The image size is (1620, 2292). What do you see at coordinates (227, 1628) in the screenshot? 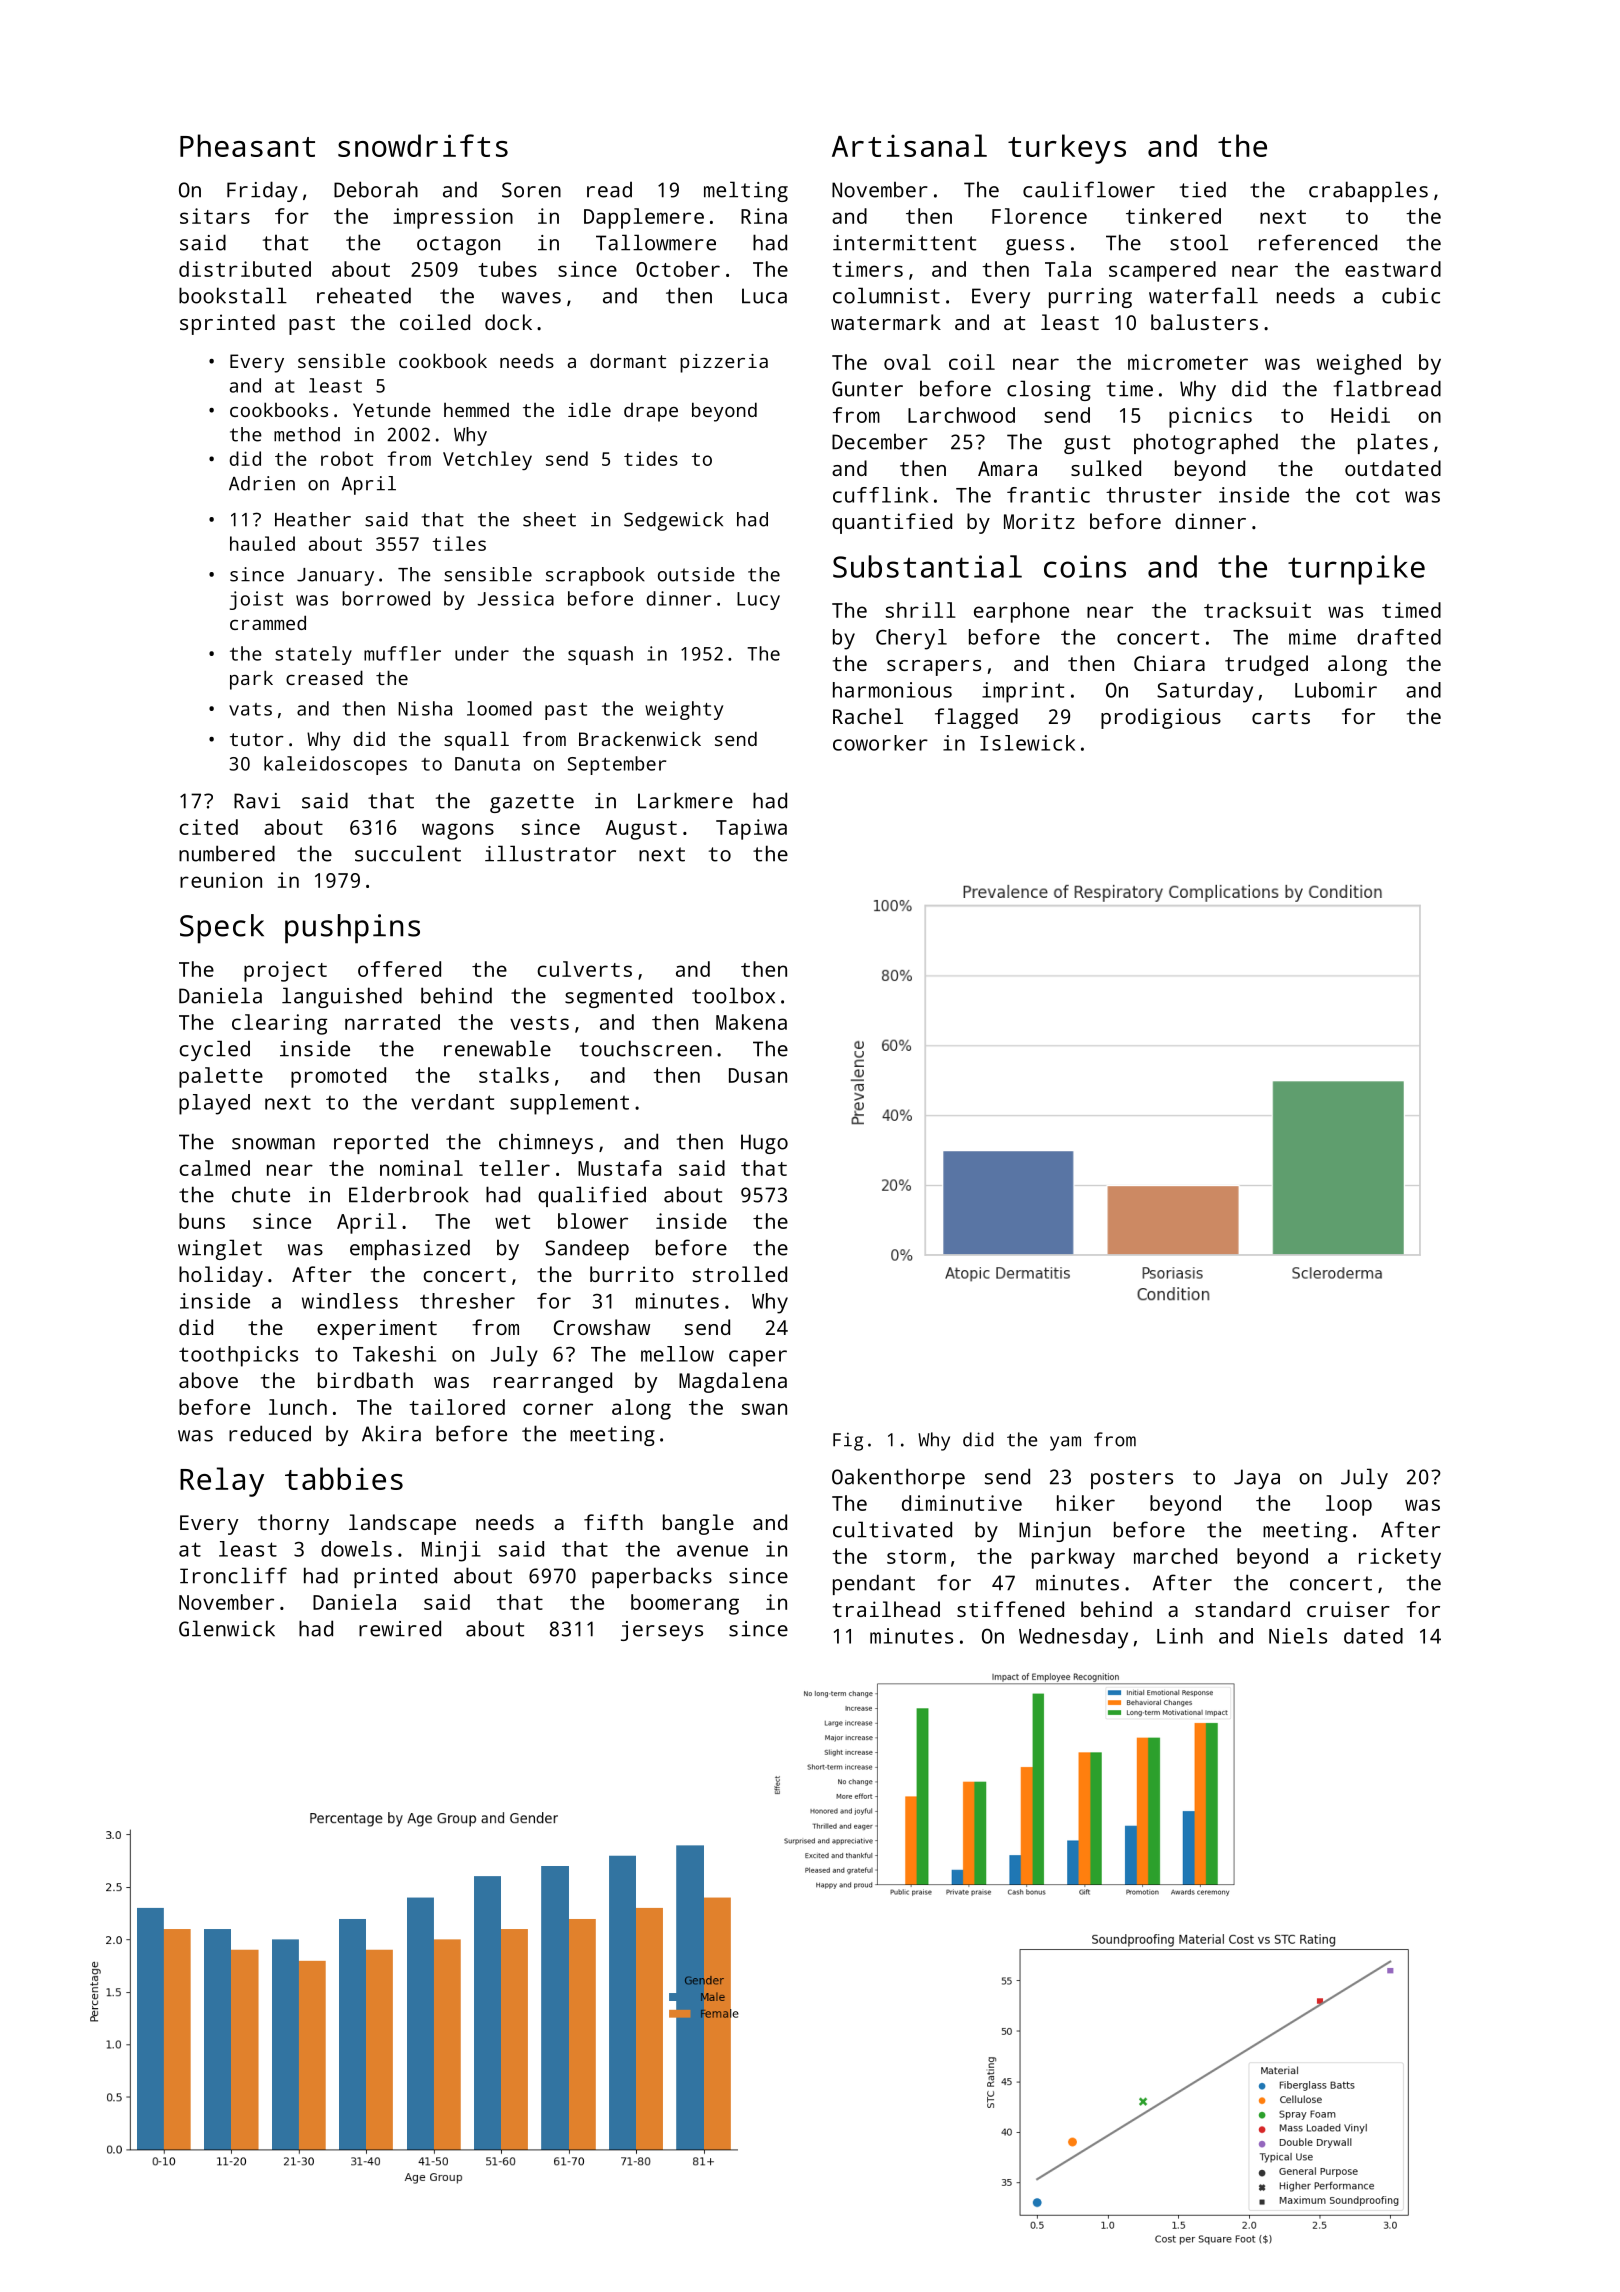
I see `Glenwick` at bounding box center [227, 1628].
